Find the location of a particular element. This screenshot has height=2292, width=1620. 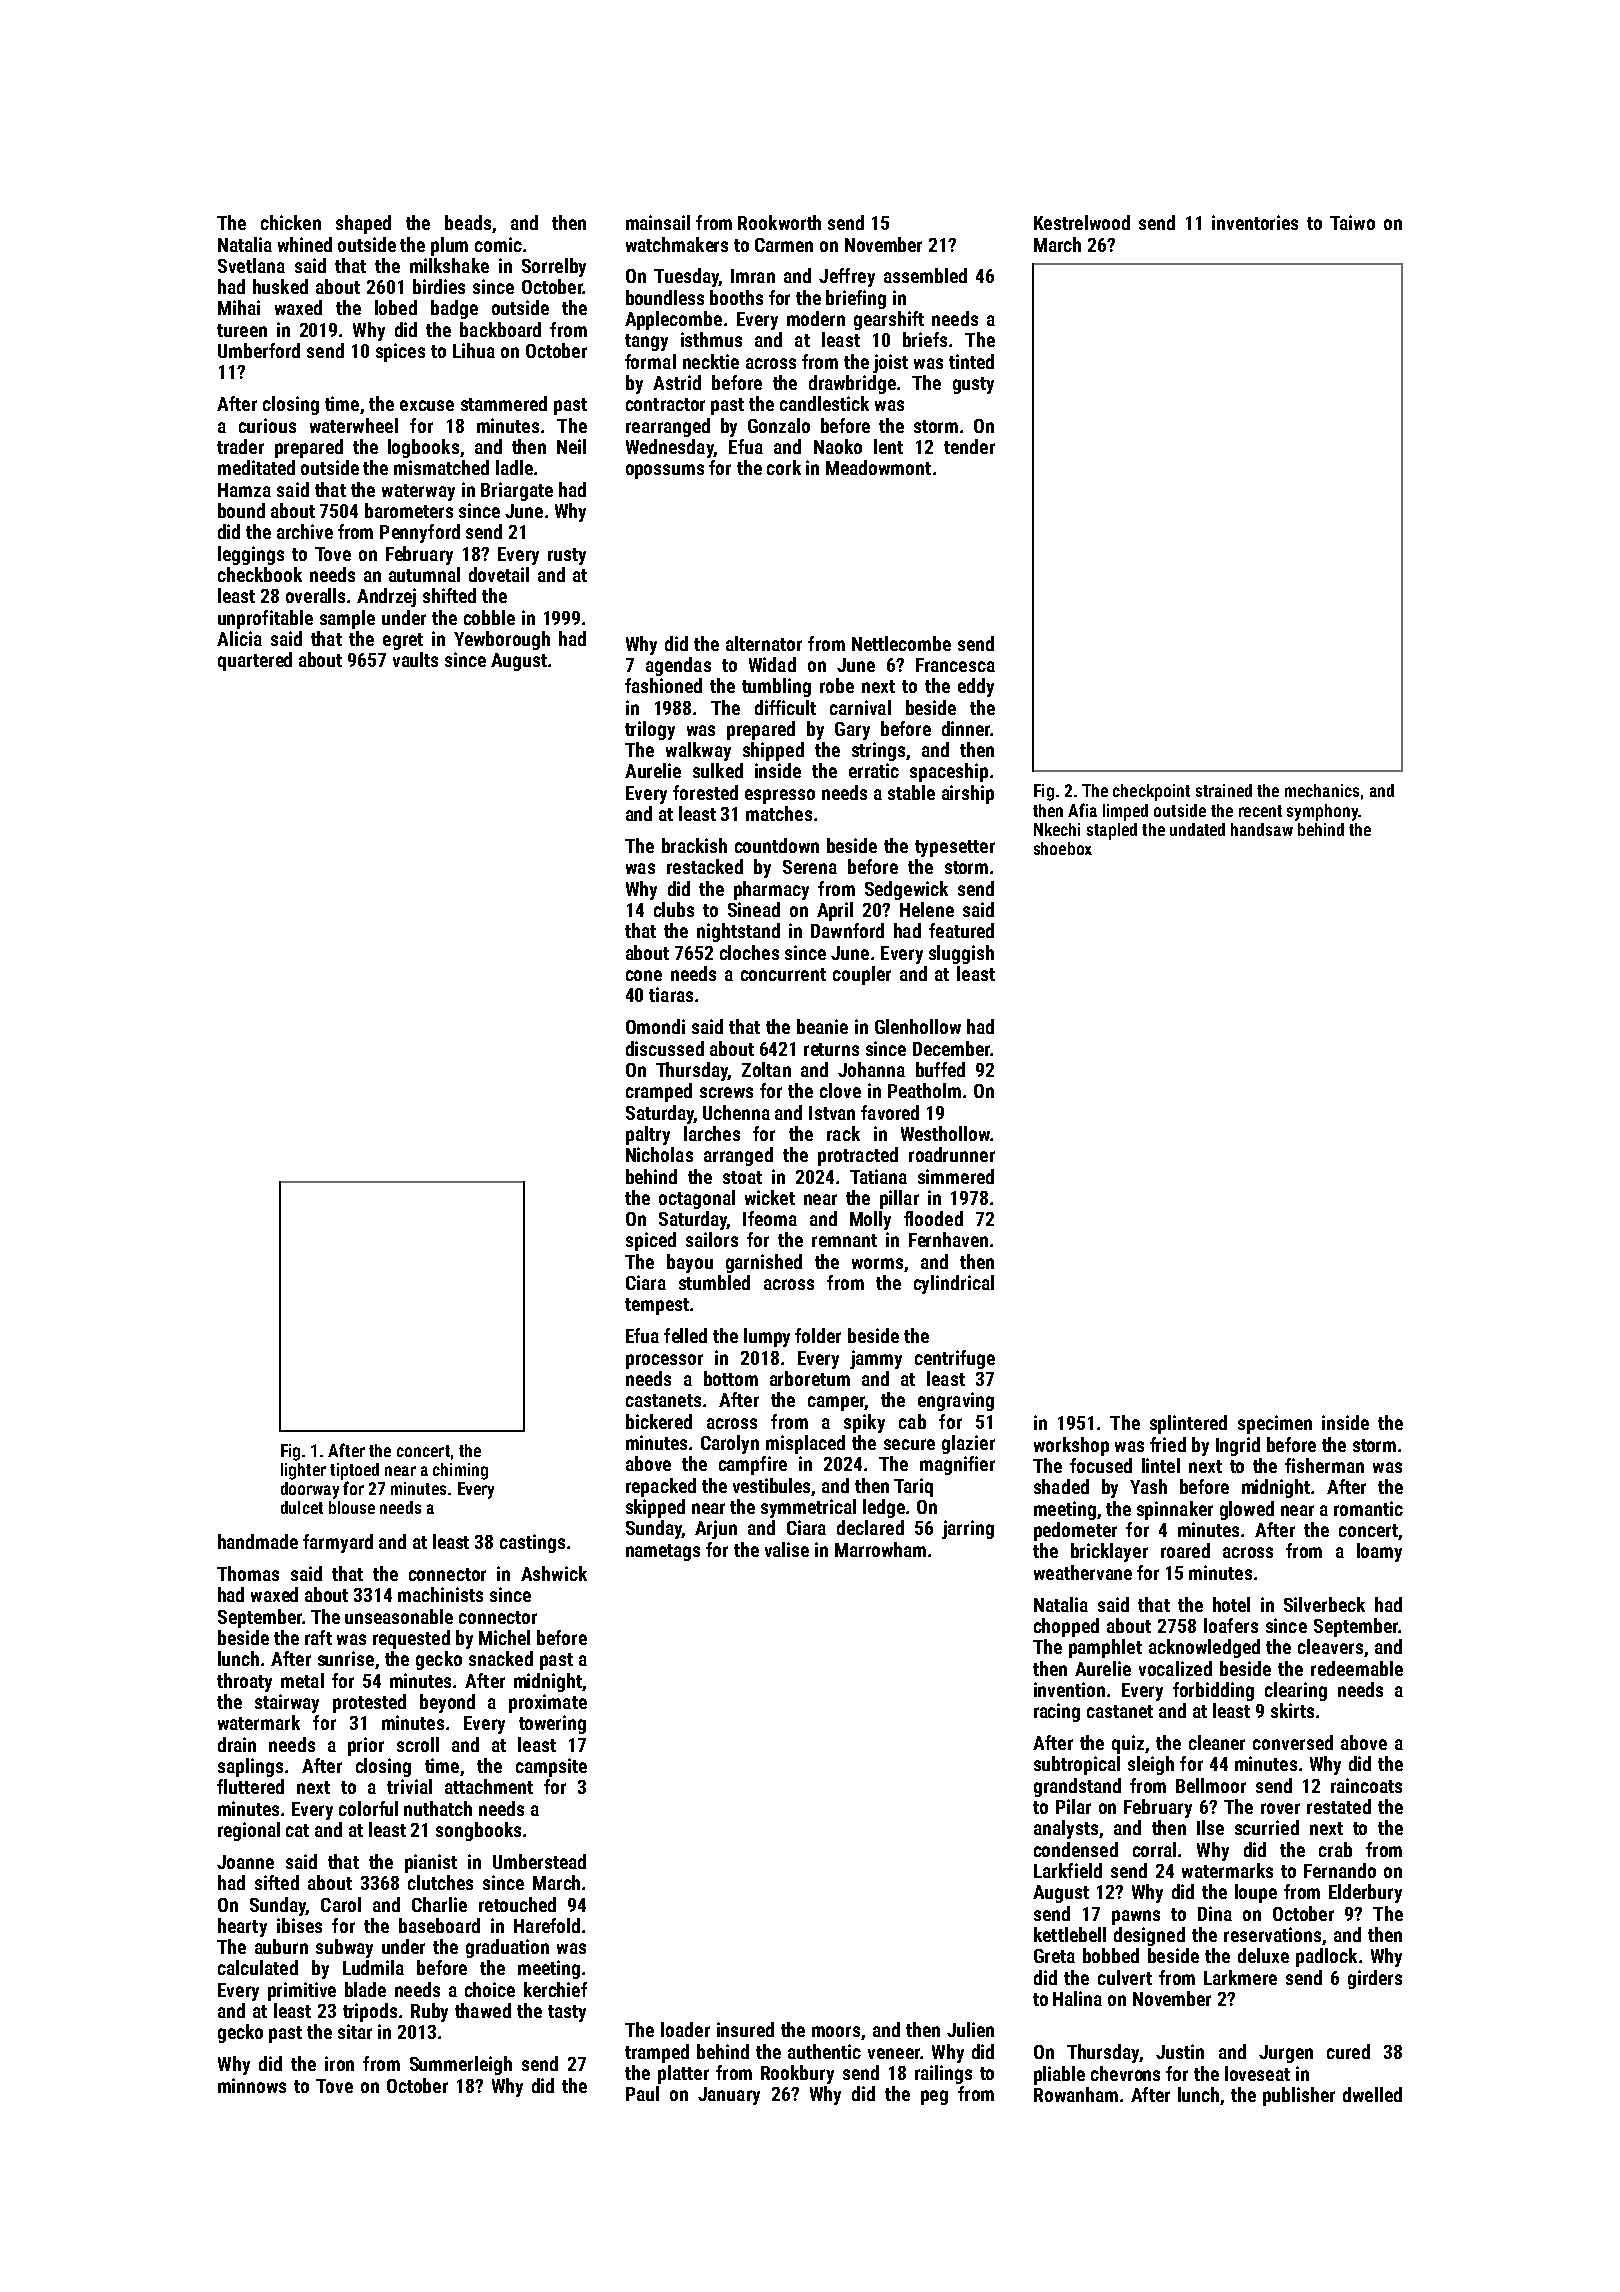

lighter is located at coordinates (303, 1471).
